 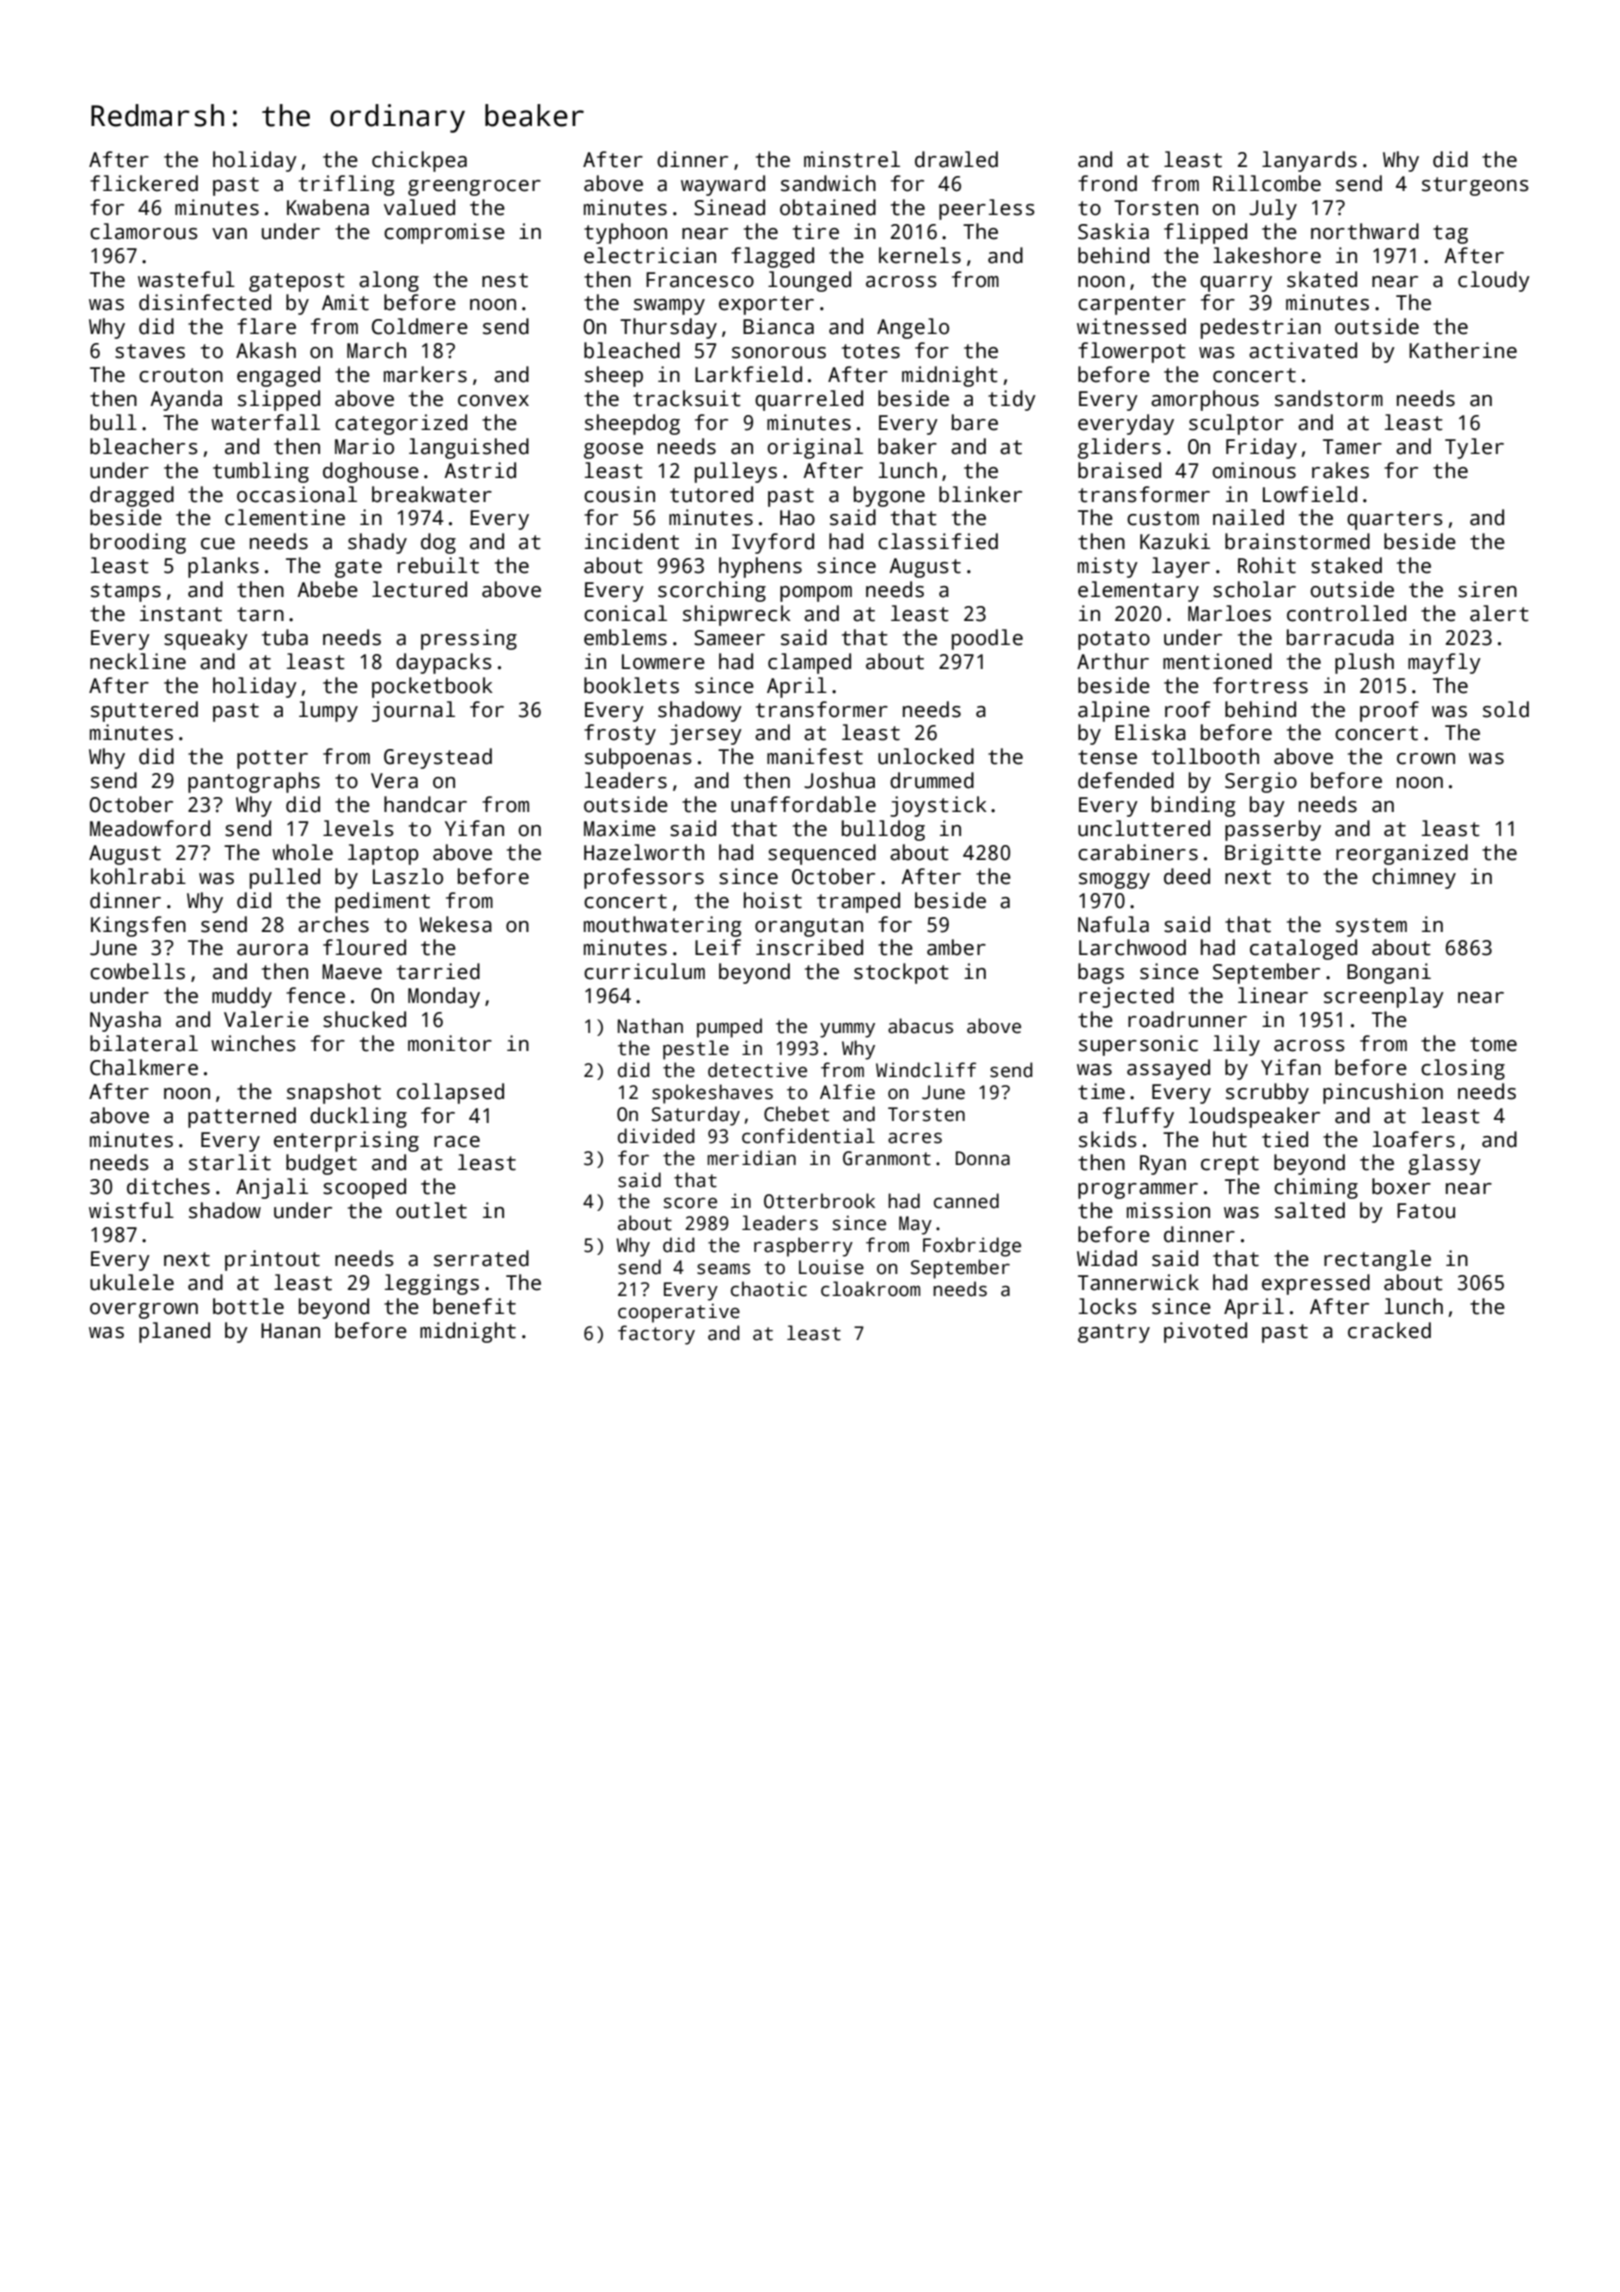 I want to click on serrated, so click(x=481, y=1258).
